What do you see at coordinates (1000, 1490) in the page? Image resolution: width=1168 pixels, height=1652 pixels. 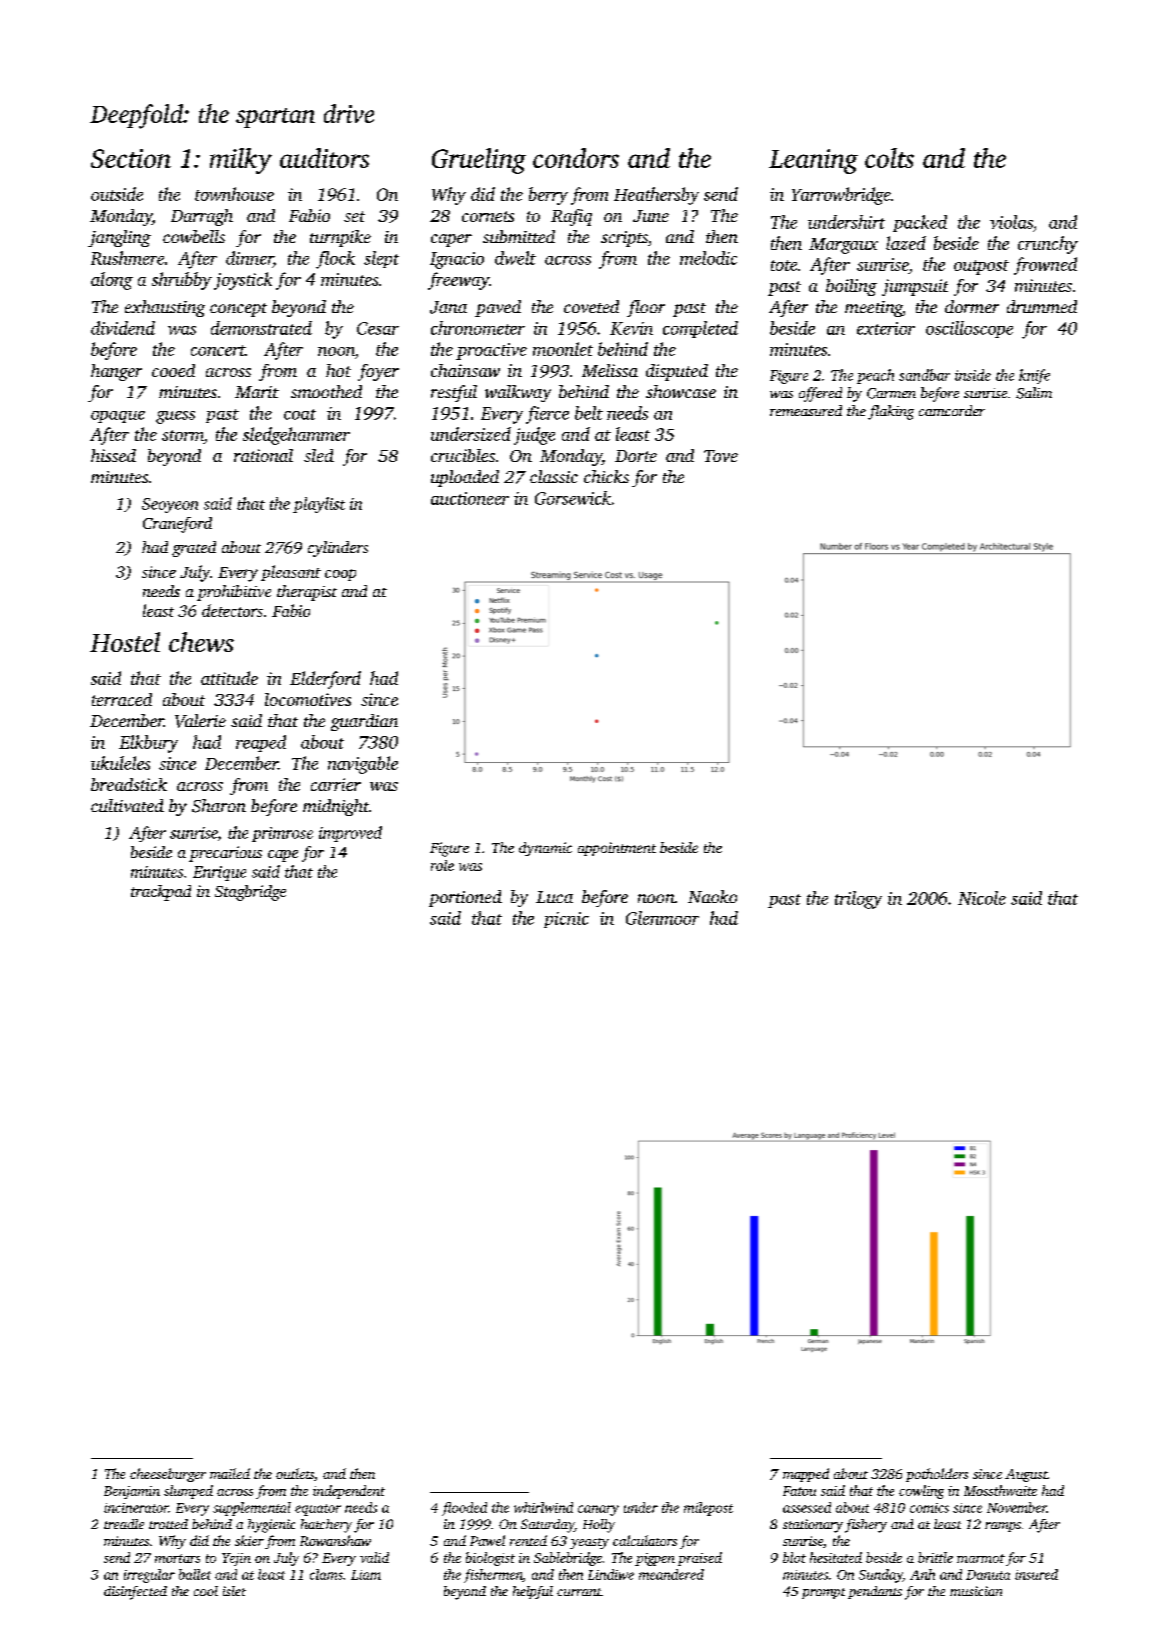 I see `Mossthwaite` at bounding box center [1000, 1490].
